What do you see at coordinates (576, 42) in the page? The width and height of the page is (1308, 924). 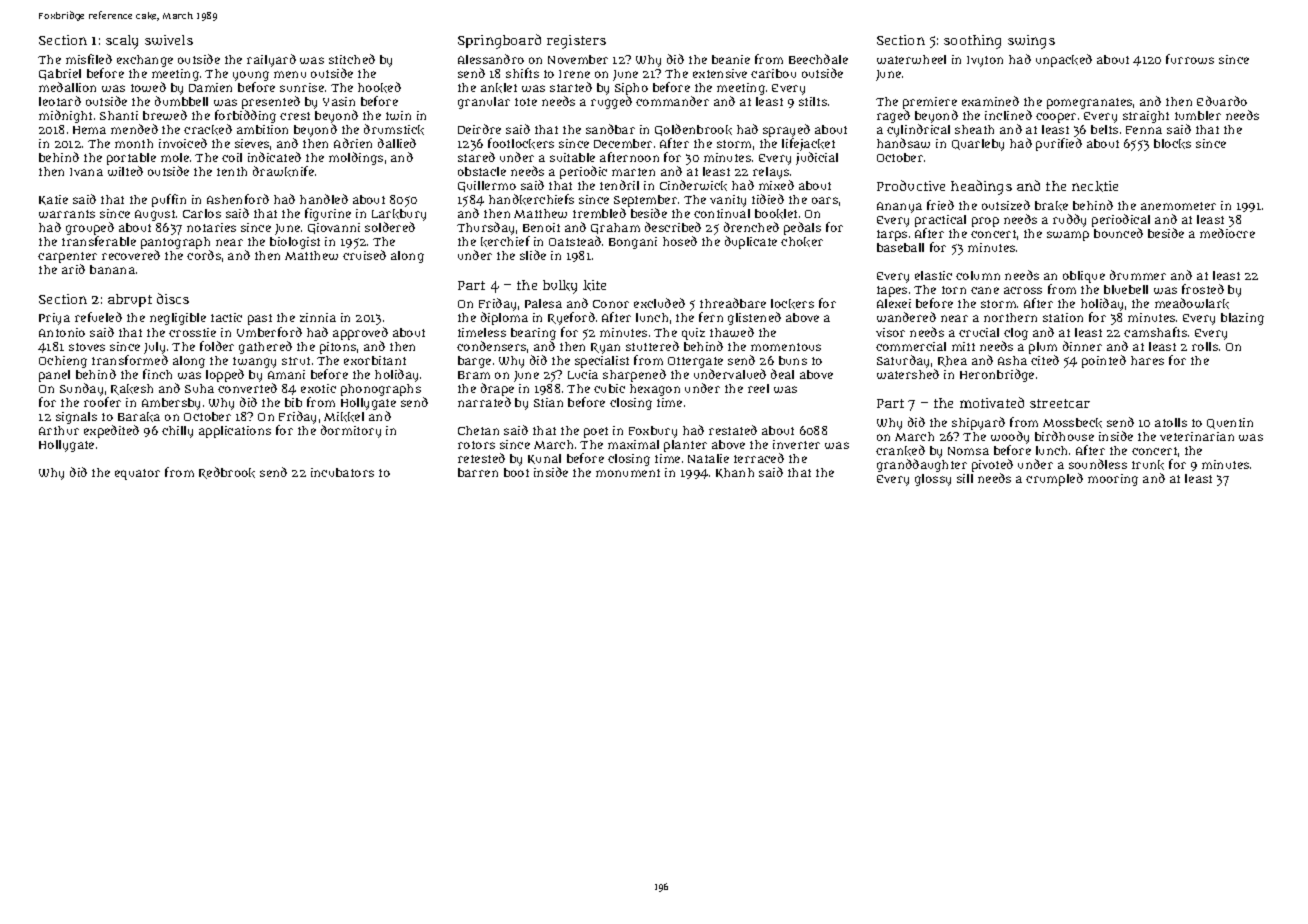 I see `registers` at bounding box center [576, 42].
